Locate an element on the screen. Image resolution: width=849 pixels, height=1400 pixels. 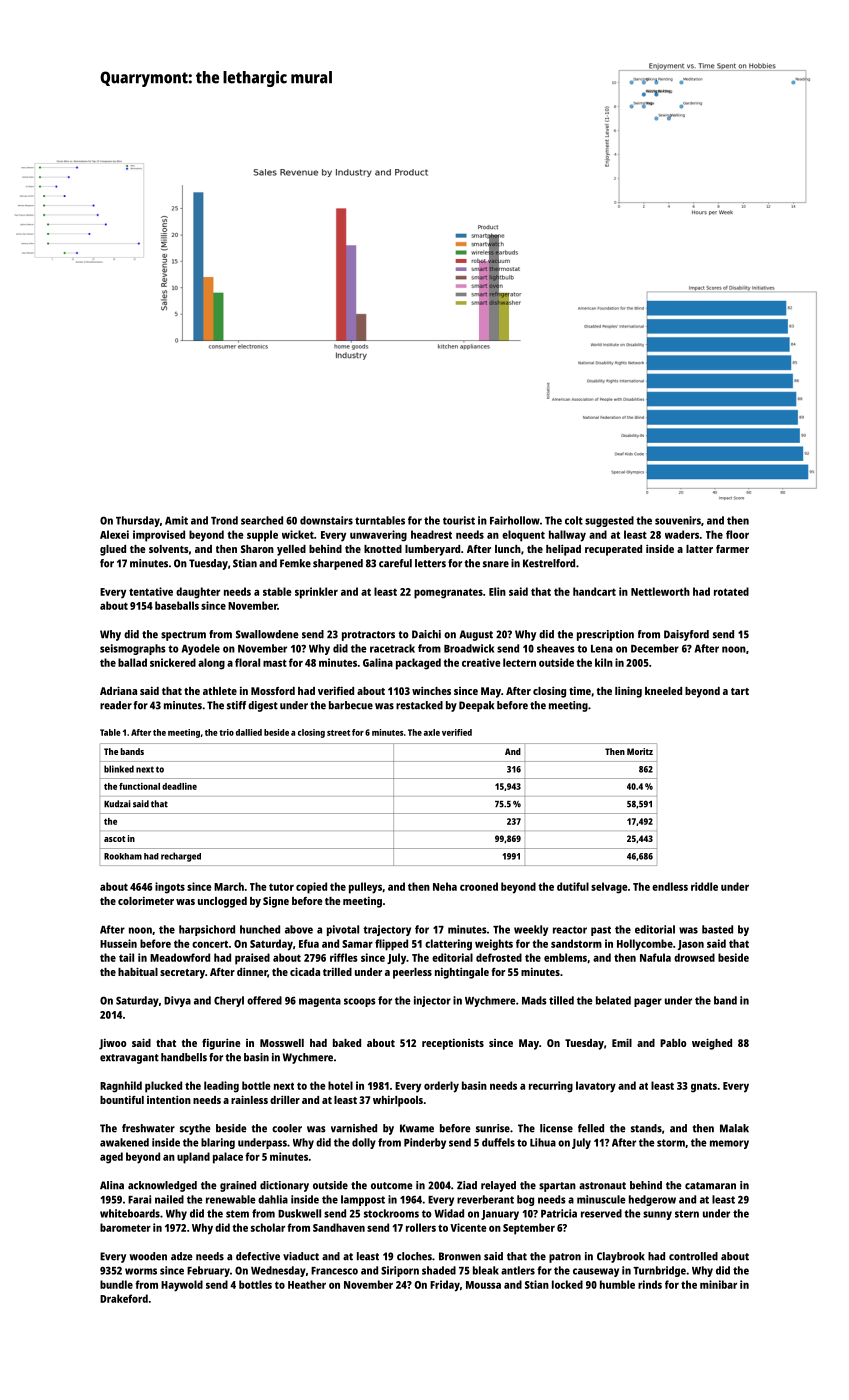
endless is located at coordinates (670, 886).
